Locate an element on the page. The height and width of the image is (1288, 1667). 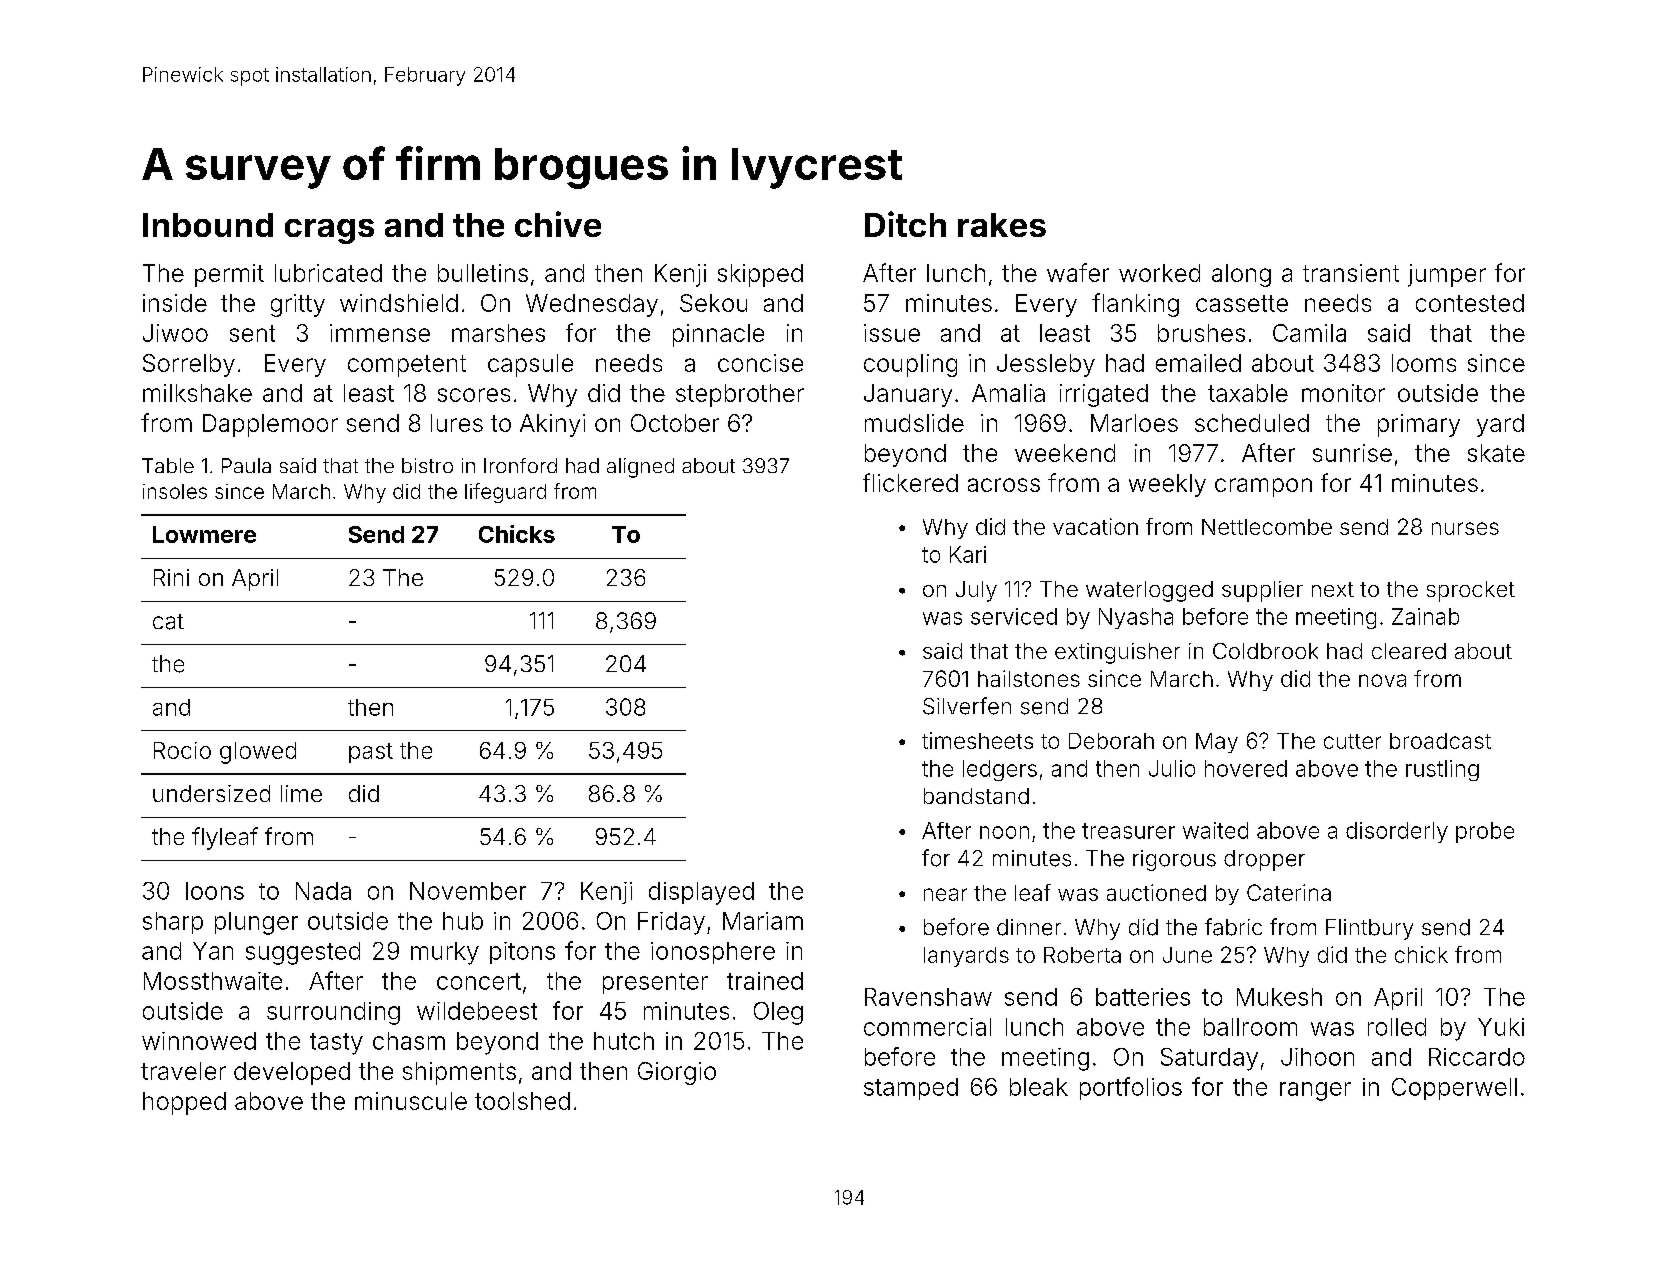
crampon is located at coordinates (1263, 487).
